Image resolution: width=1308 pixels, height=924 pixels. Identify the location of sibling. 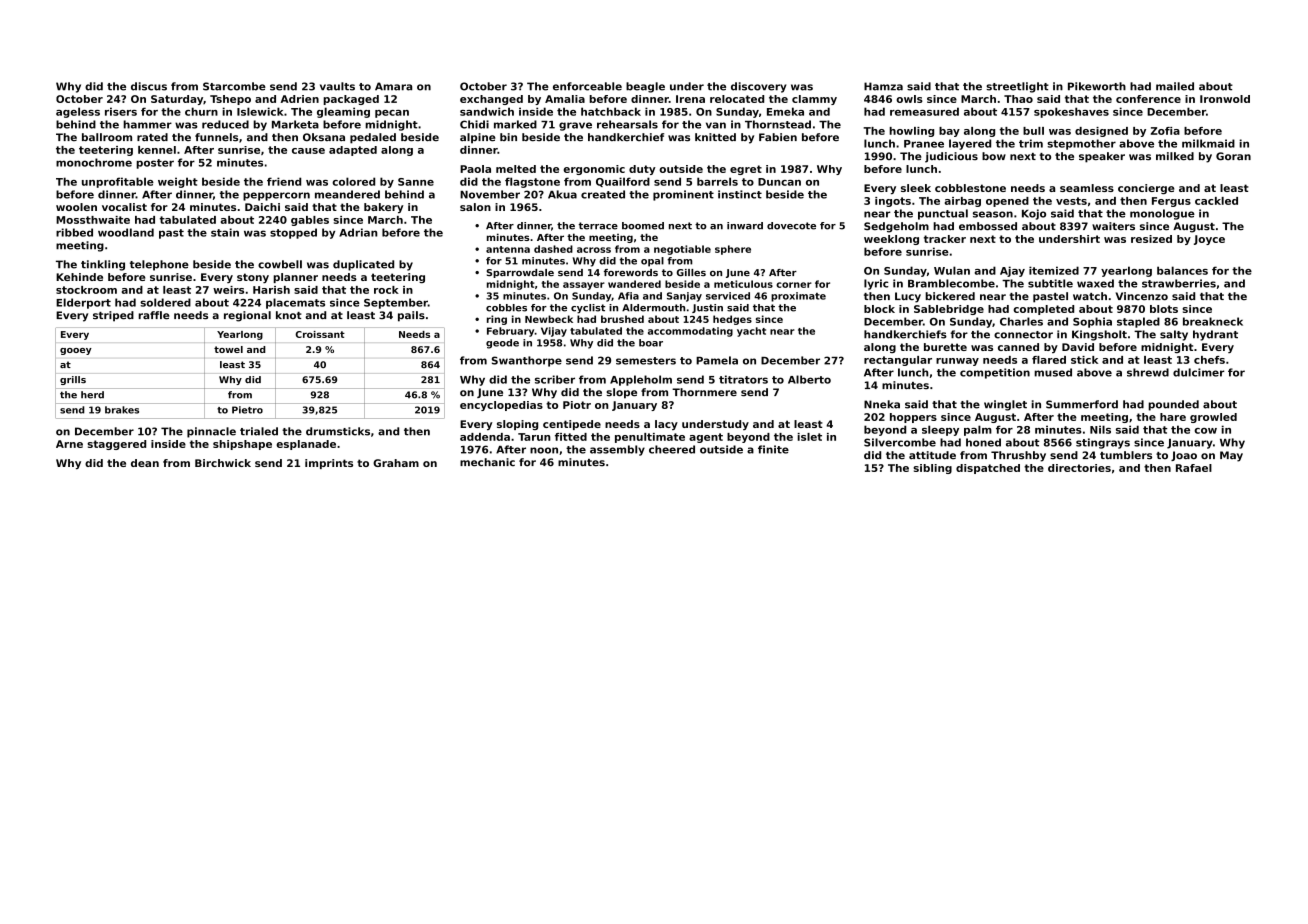
(932, 469).
